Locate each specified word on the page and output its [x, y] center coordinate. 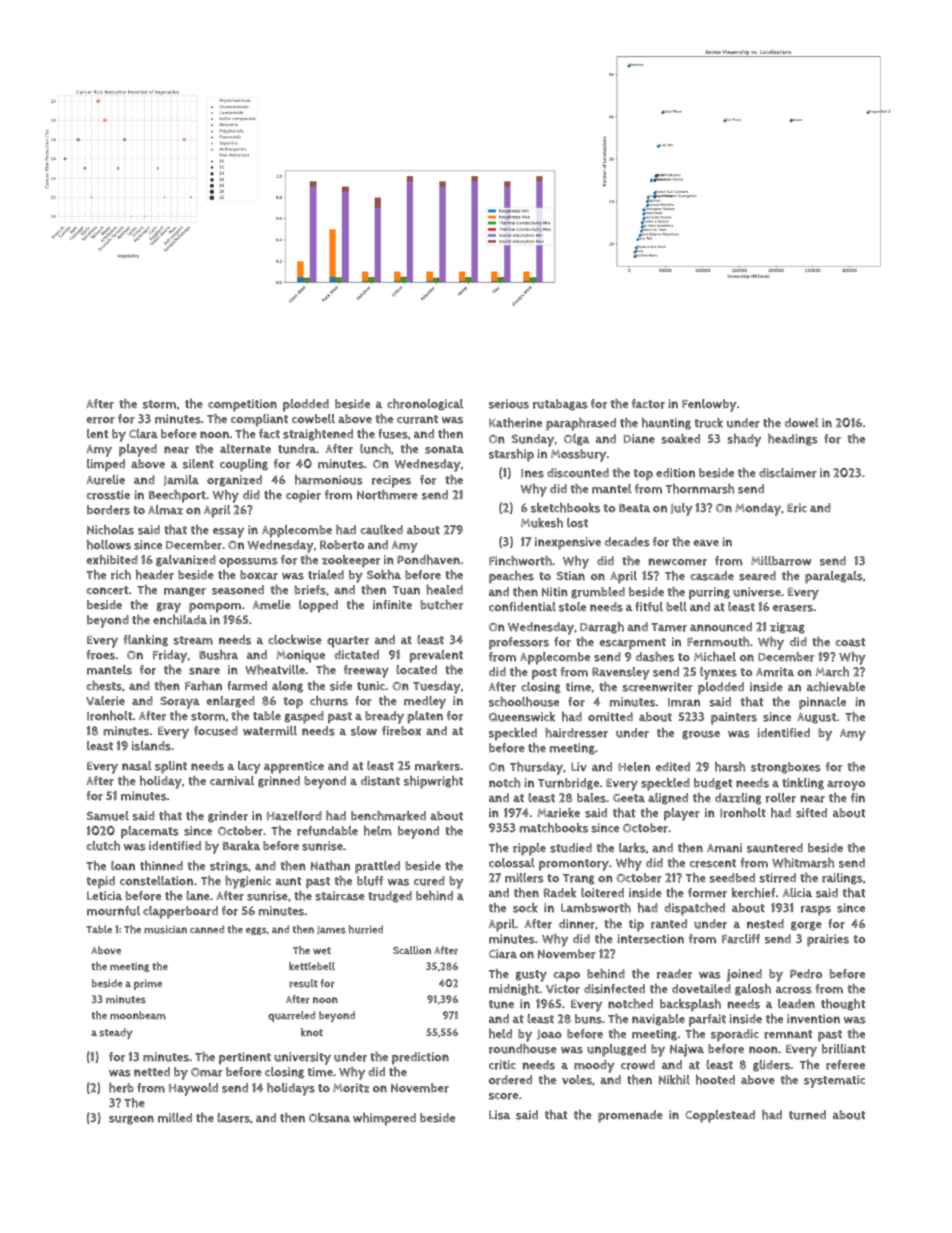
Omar [207, 1072]
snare [204, 671]
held [500, 1034]
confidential [522, 607]
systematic [834, 1081]
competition [242, 405]
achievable [836, 687]
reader [675, 974]
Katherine [515, 423]
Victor [563, 989]
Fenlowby [709, 405]
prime [148, 984]
